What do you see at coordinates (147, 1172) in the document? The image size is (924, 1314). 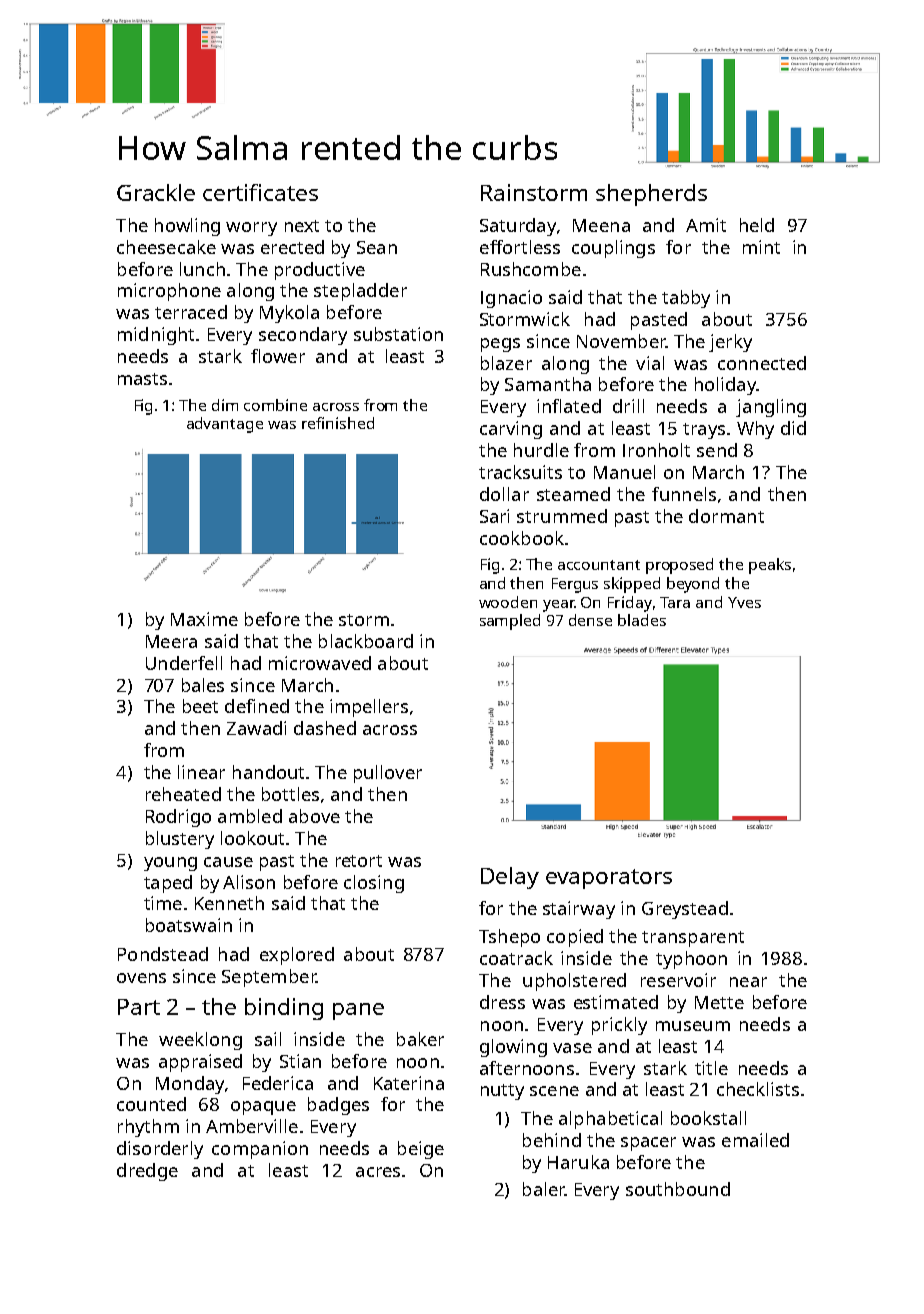 I see `dredge` at bounding box center [147, 1172].
